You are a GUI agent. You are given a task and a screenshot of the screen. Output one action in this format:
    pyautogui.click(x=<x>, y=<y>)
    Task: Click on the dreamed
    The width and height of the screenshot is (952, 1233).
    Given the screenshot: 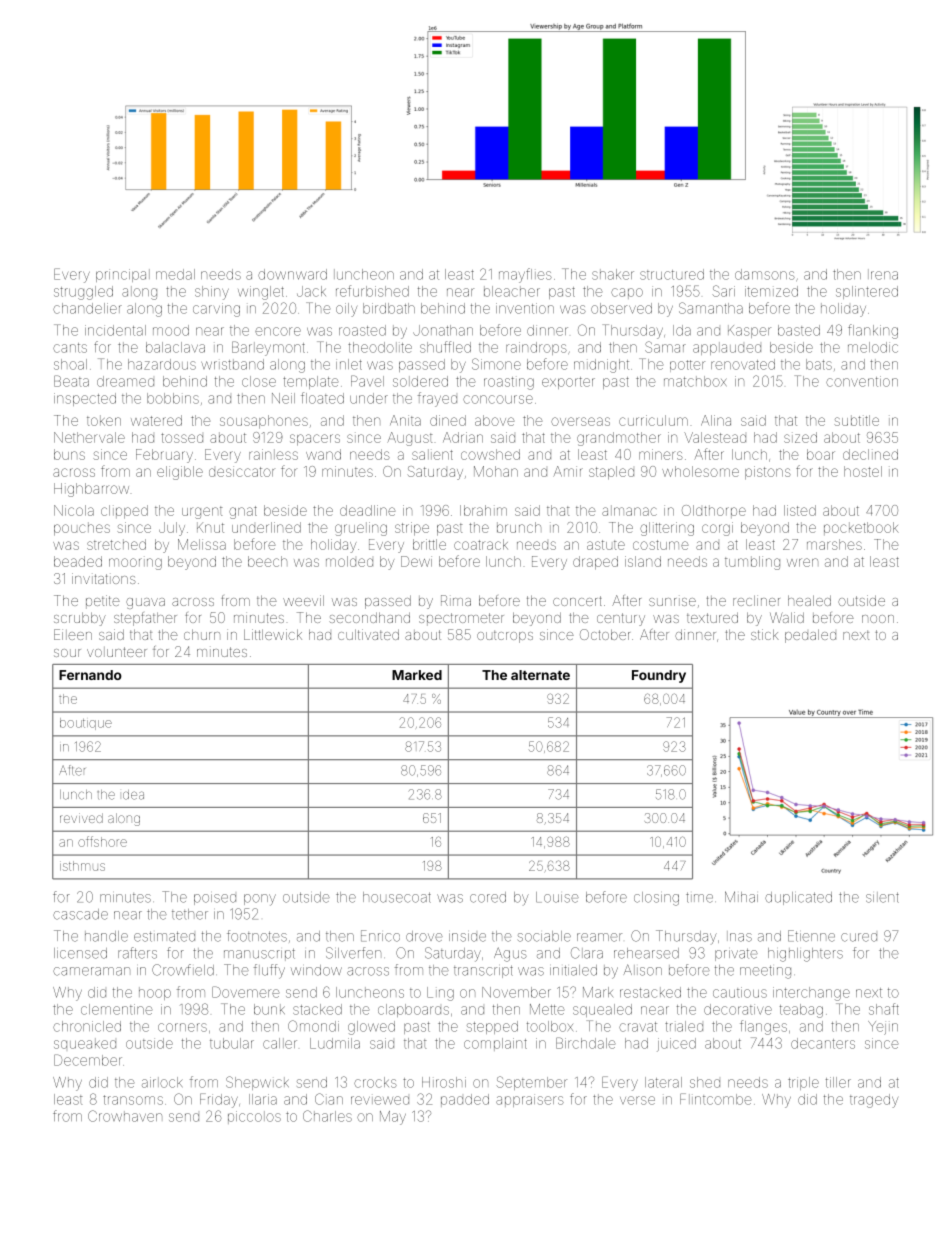 What is the action you would take?
    pyautogui.click(x=125, y=381)
